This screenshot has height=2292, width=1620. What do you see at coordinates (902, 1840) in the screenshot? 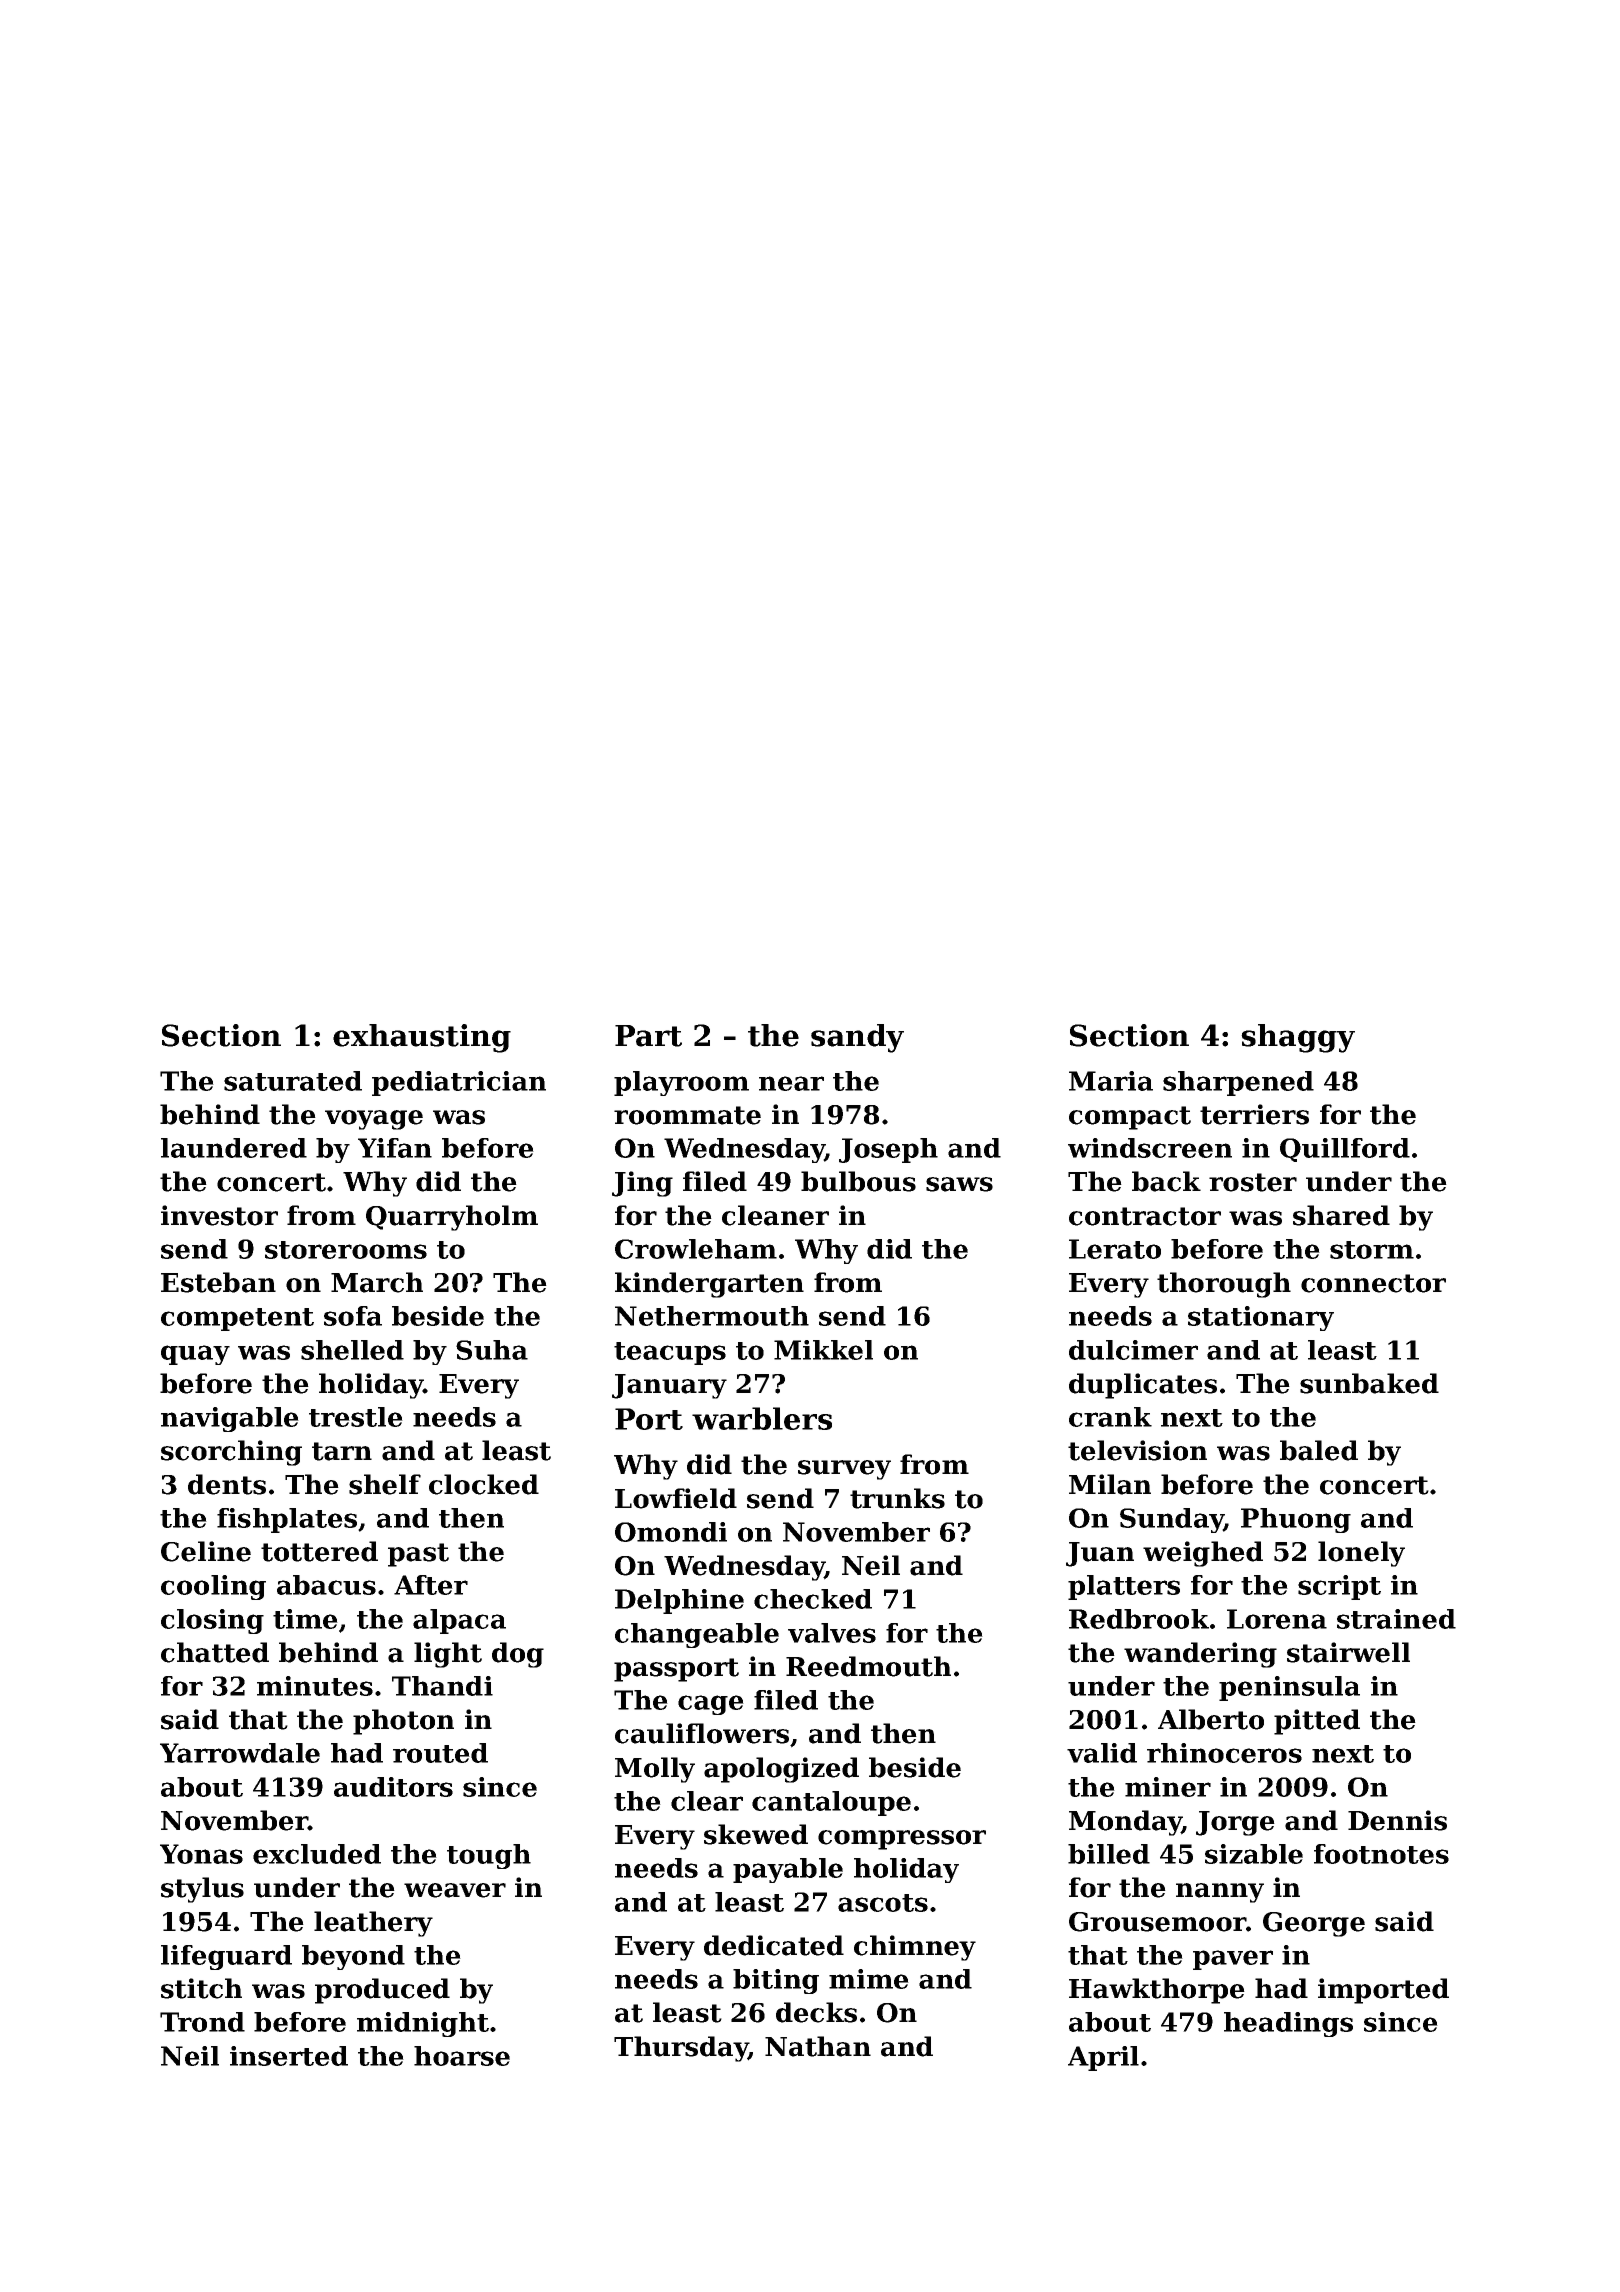
I see `compressor` at bounding box center [902, 1840].
